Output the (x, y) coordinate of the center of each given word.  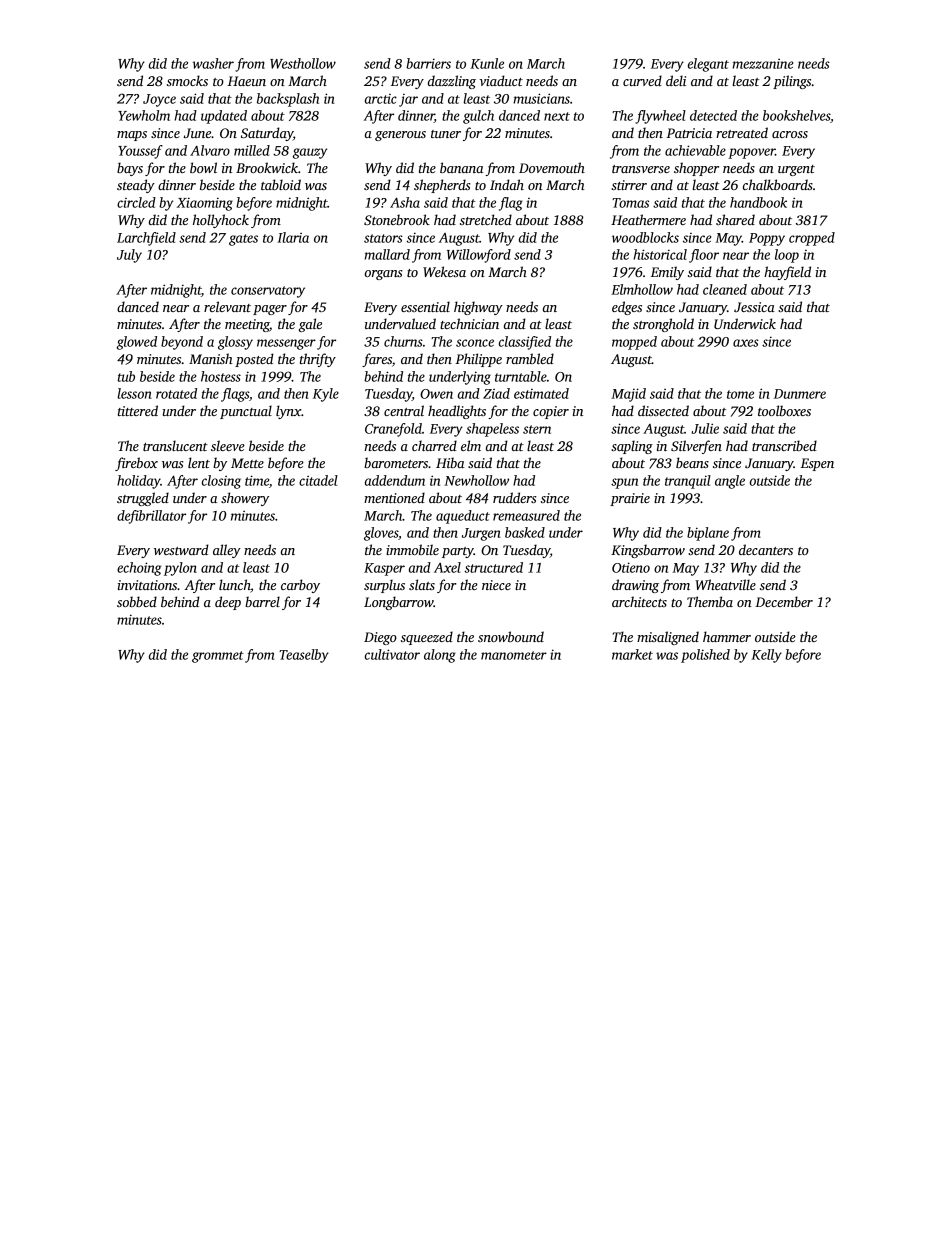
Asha (405, 202)
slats (422, 584)
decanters (766, 549)
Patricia (689, 133)
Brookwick (267, 167)
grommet (218, 657)
